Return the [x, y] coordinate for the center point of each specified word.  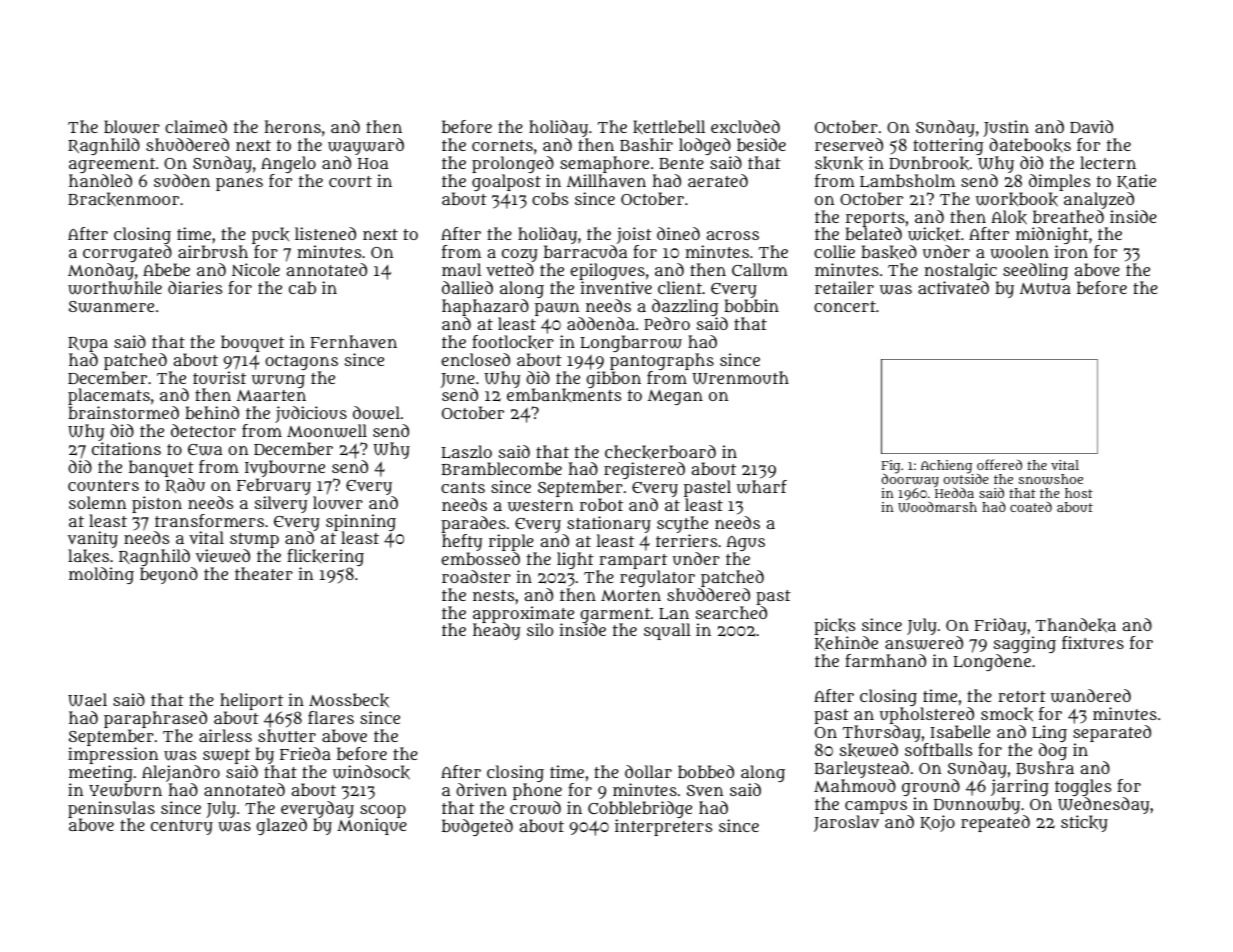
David [1091, 126]
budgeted [477, 827]
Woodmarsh [937, 507]
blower [132, 127]
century [182, 827]
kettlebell [669, 127]
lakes [88, 556]
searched [731, 612]
